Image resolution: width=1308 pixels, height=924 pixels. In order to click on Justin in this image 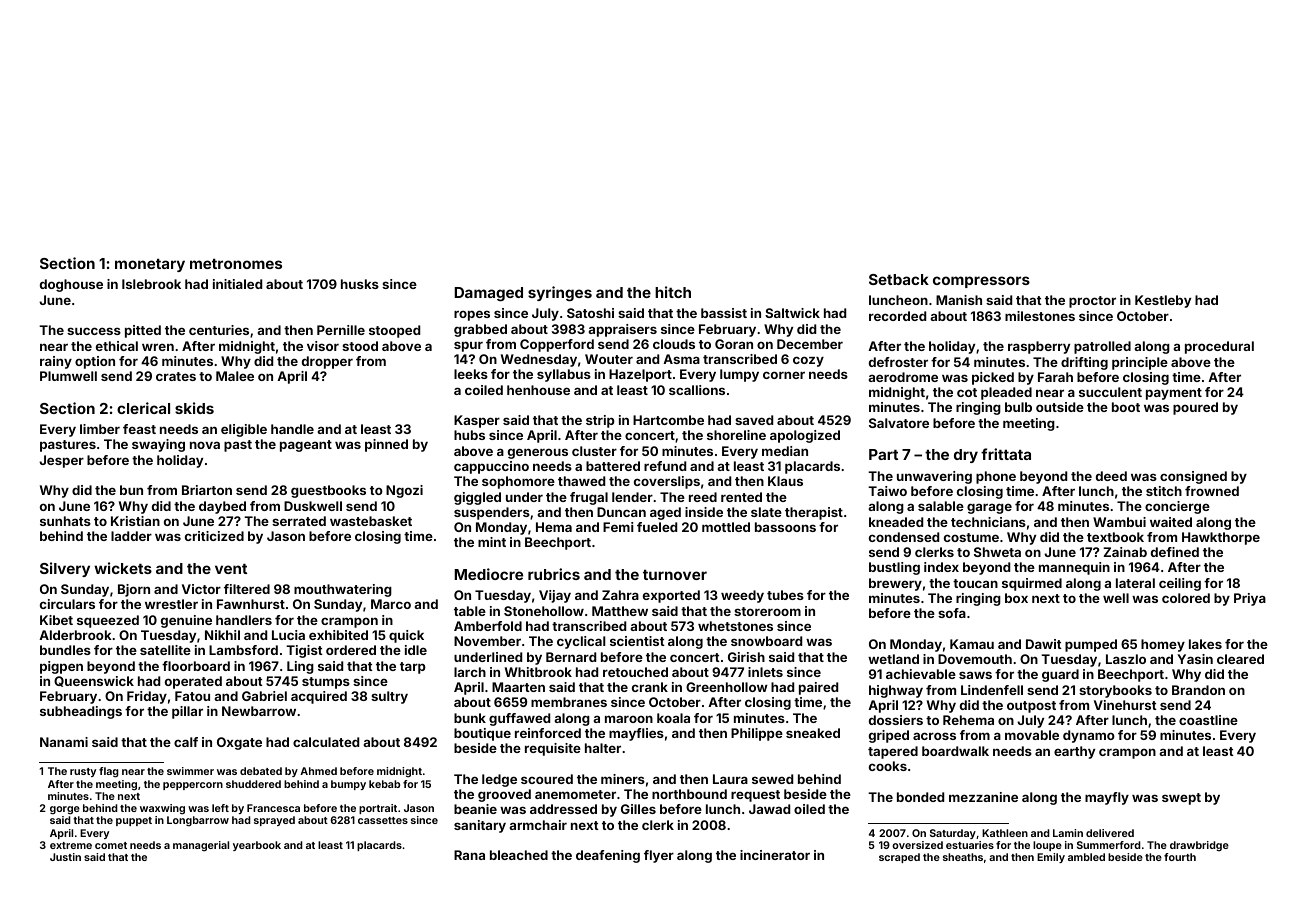, I will do `click(65, 857)`.
